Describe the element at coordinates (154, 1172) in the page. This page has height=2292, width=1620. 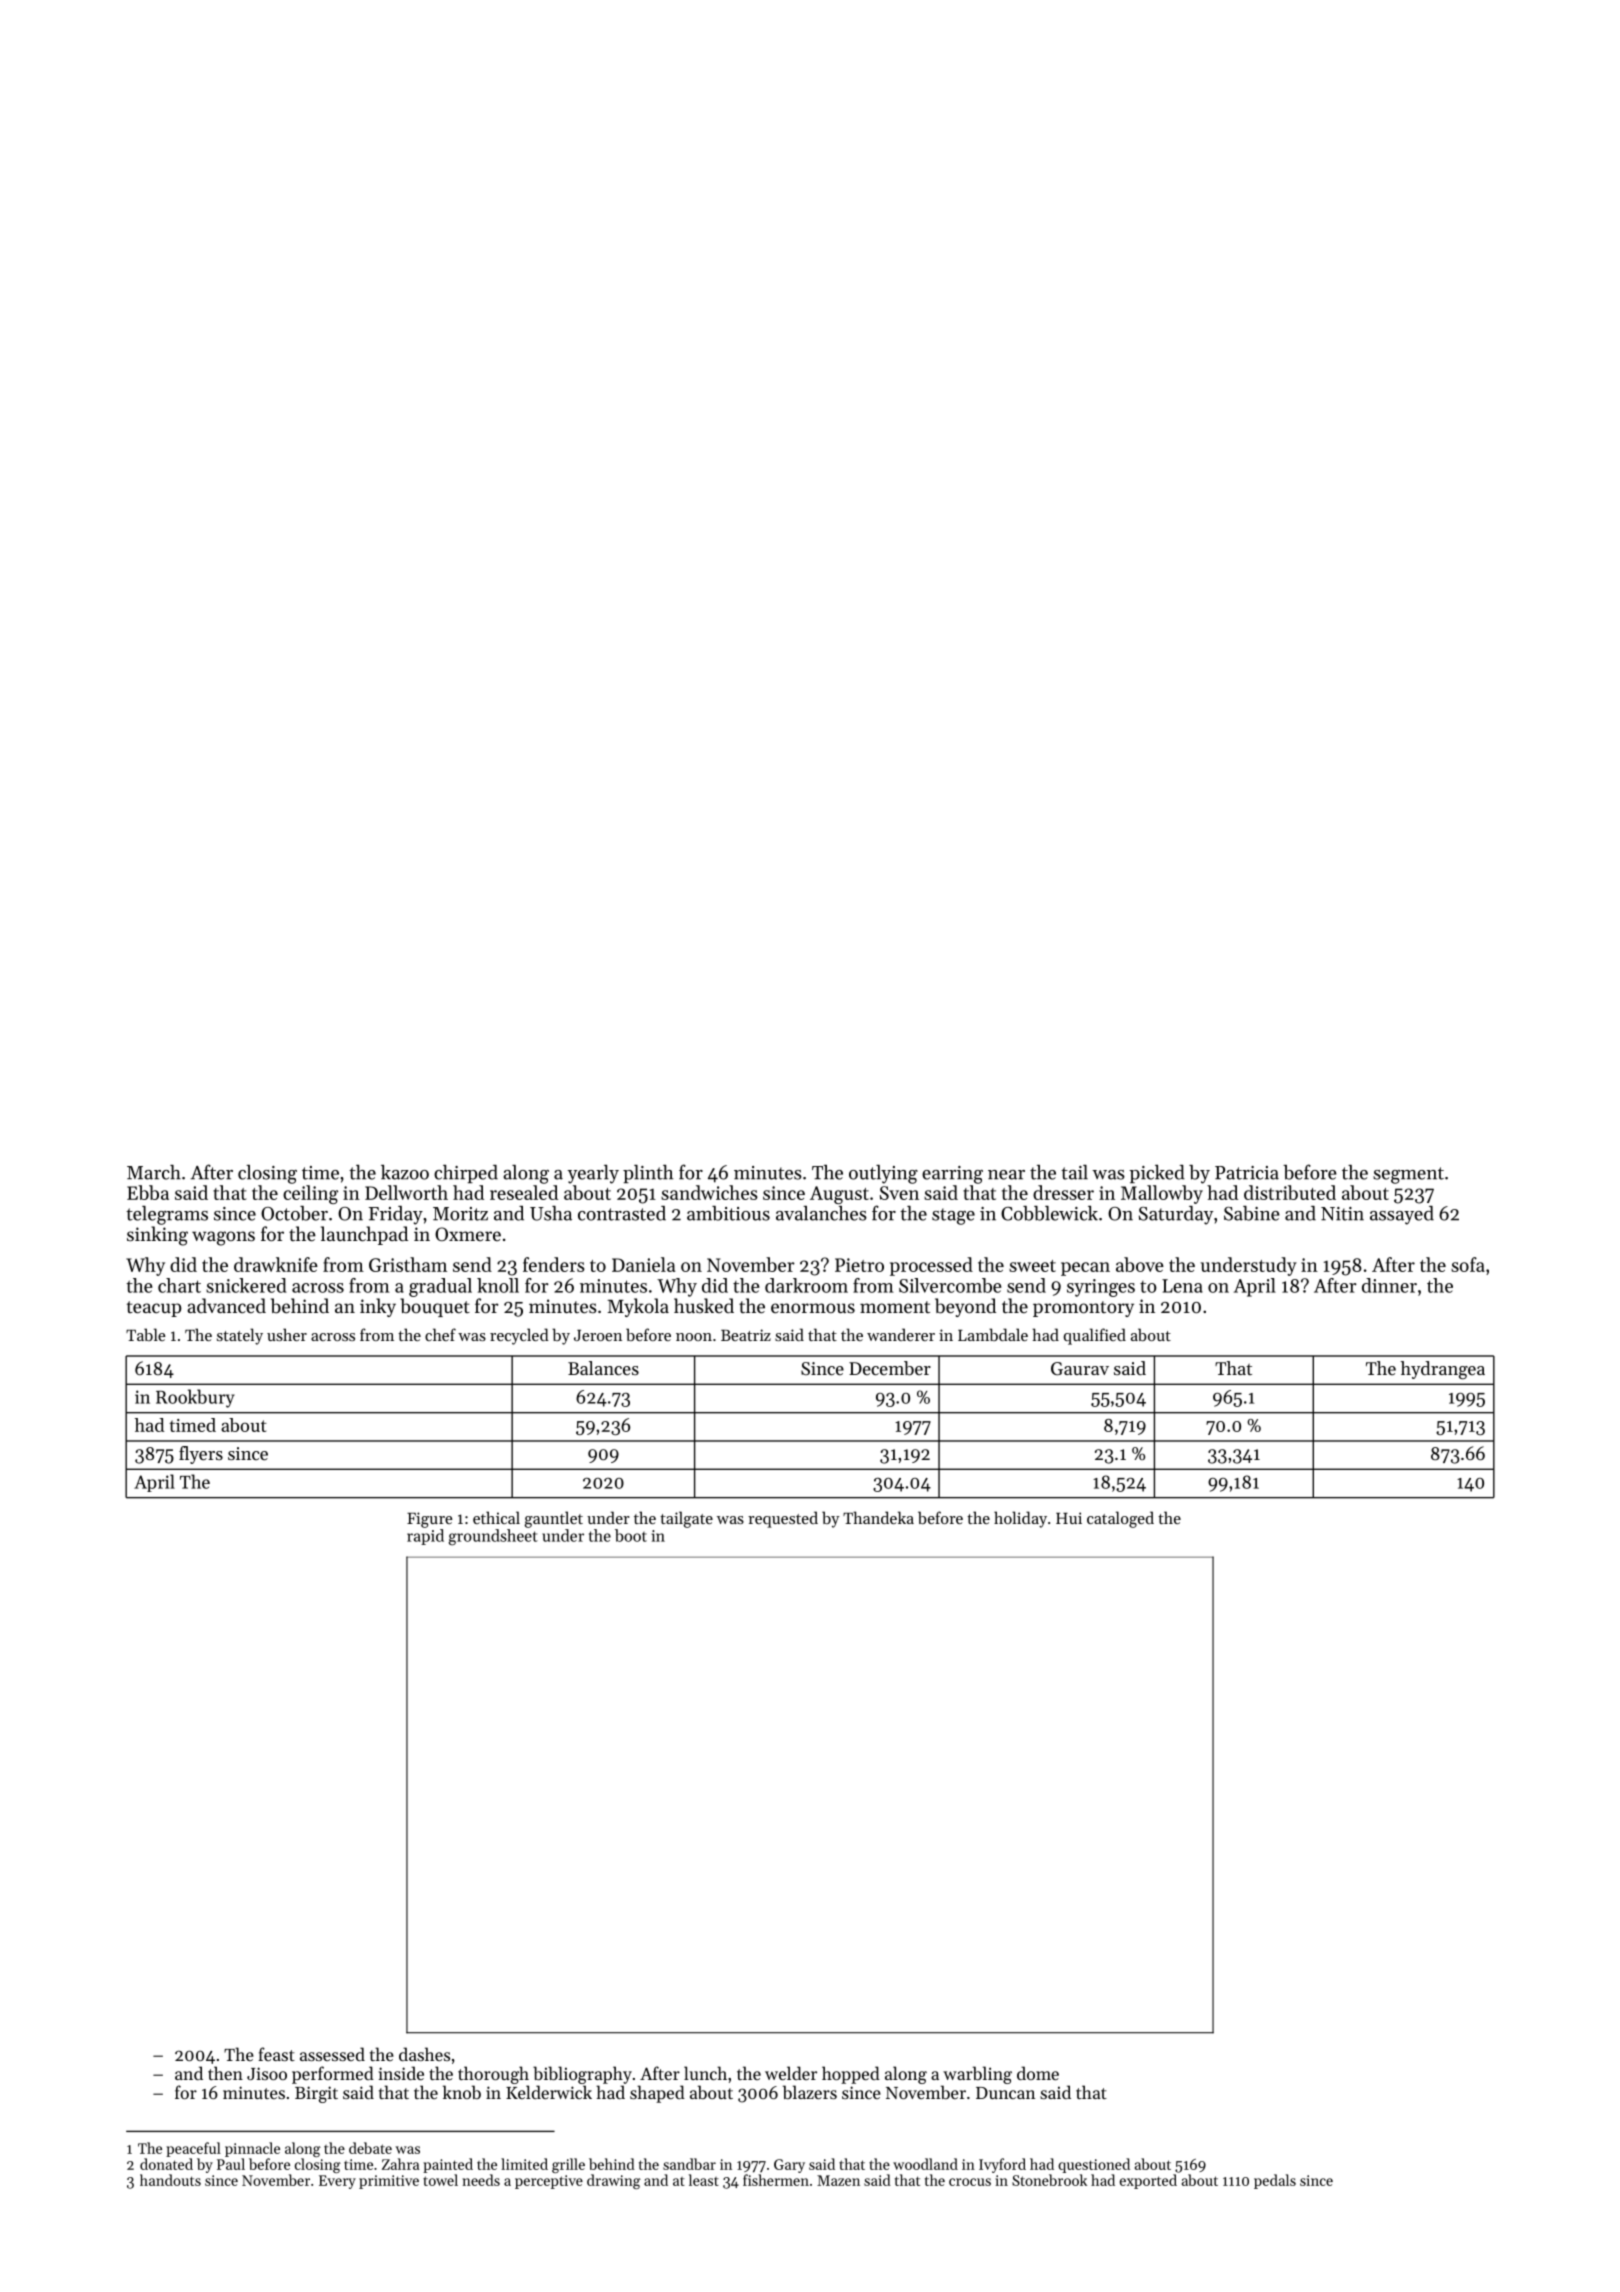
I see `March` at that location.
